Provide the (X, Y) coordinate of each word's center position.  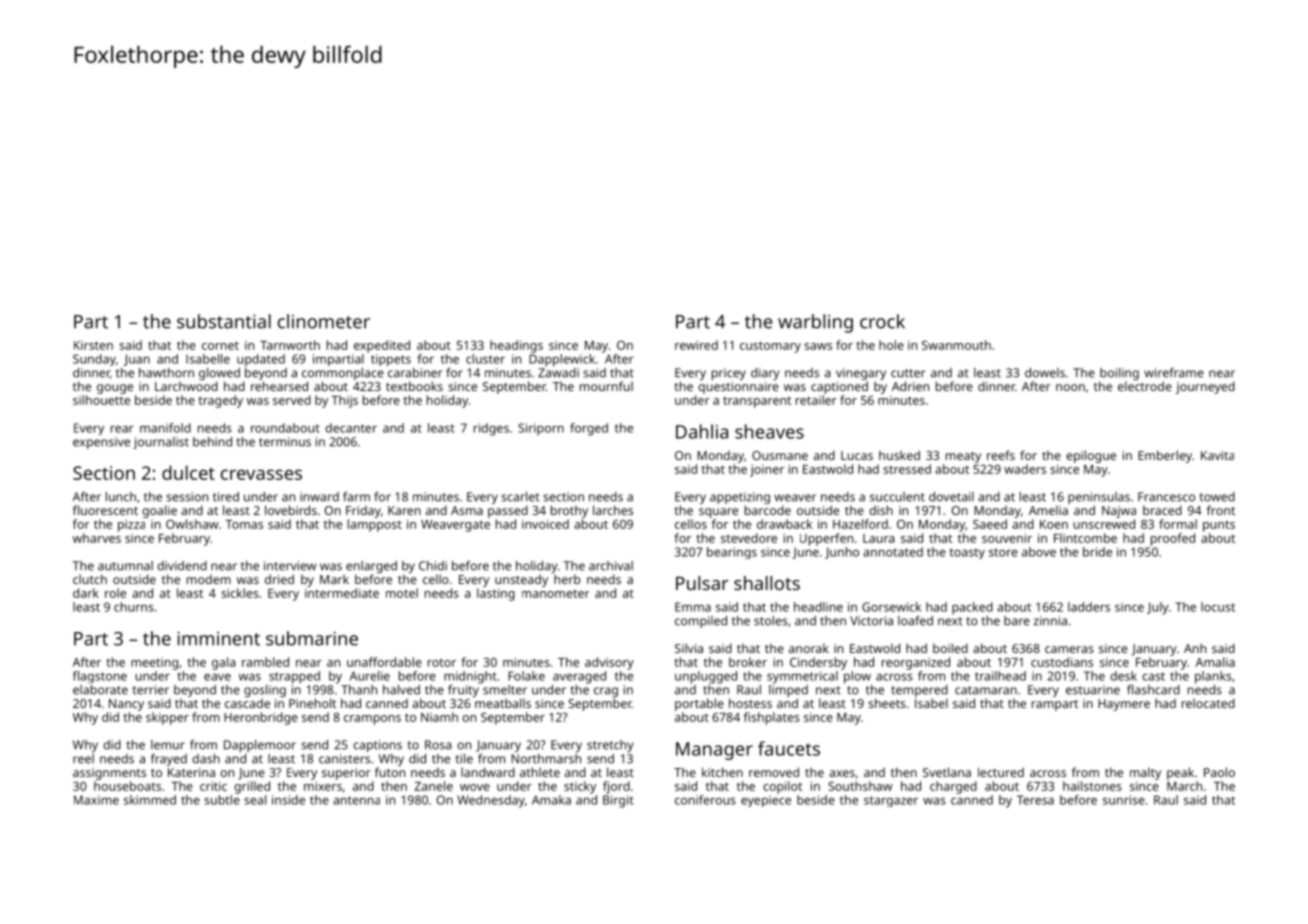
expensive (101, 443)
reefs (1001, 455)
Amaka (551, 800)
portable (699, 704)
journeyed (1205, 387)
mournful (606, 386)
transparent (757, 402)
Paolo (1219, 772)
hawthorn (166, 373)
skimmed (150, 800)
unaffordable (384, 662)
